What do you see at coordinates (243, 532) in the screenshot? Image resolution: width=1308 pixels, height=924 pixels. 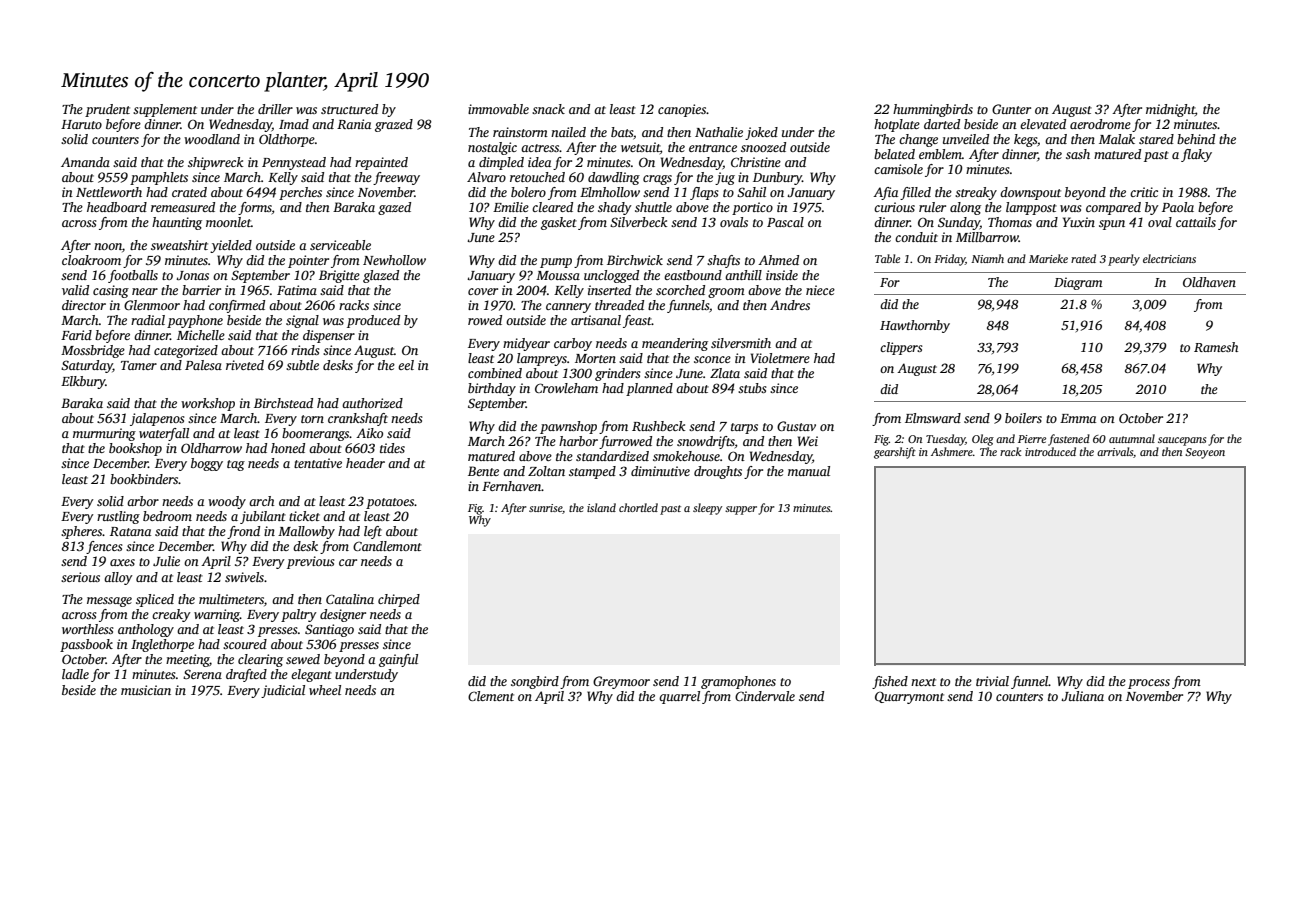 I see `frond` at bounding box center [243, 532].
